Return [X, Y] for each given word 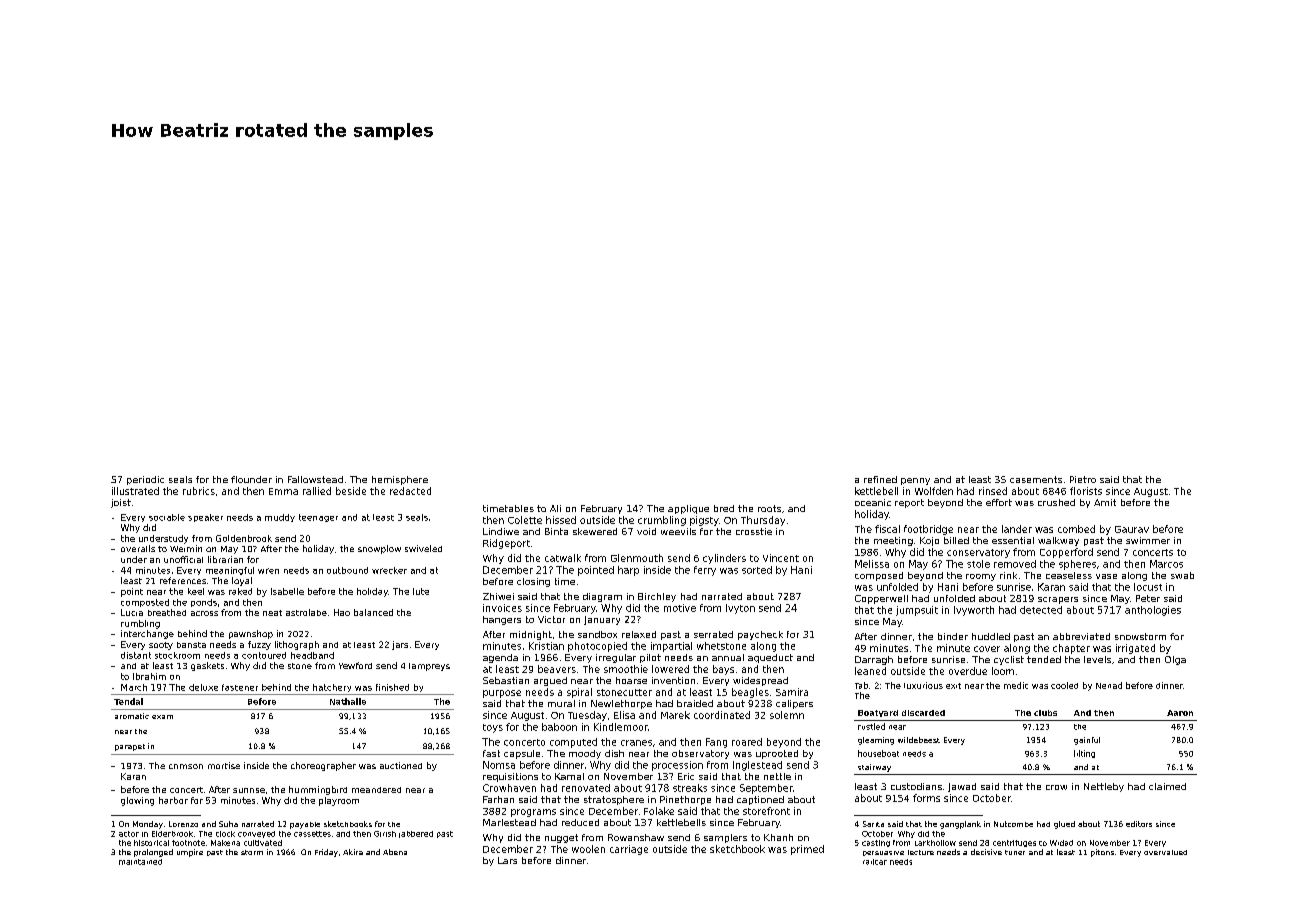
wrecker [389, 570]
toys [493, 728]
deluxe [203, 687]
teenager [318, 518]
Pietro [1083, 479]
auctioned [401, 765]
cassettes [312, 834]
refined [880, 479]
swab [1182, 575]
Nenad [1109, 685]
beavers [557, 669]
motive [680, 608]
